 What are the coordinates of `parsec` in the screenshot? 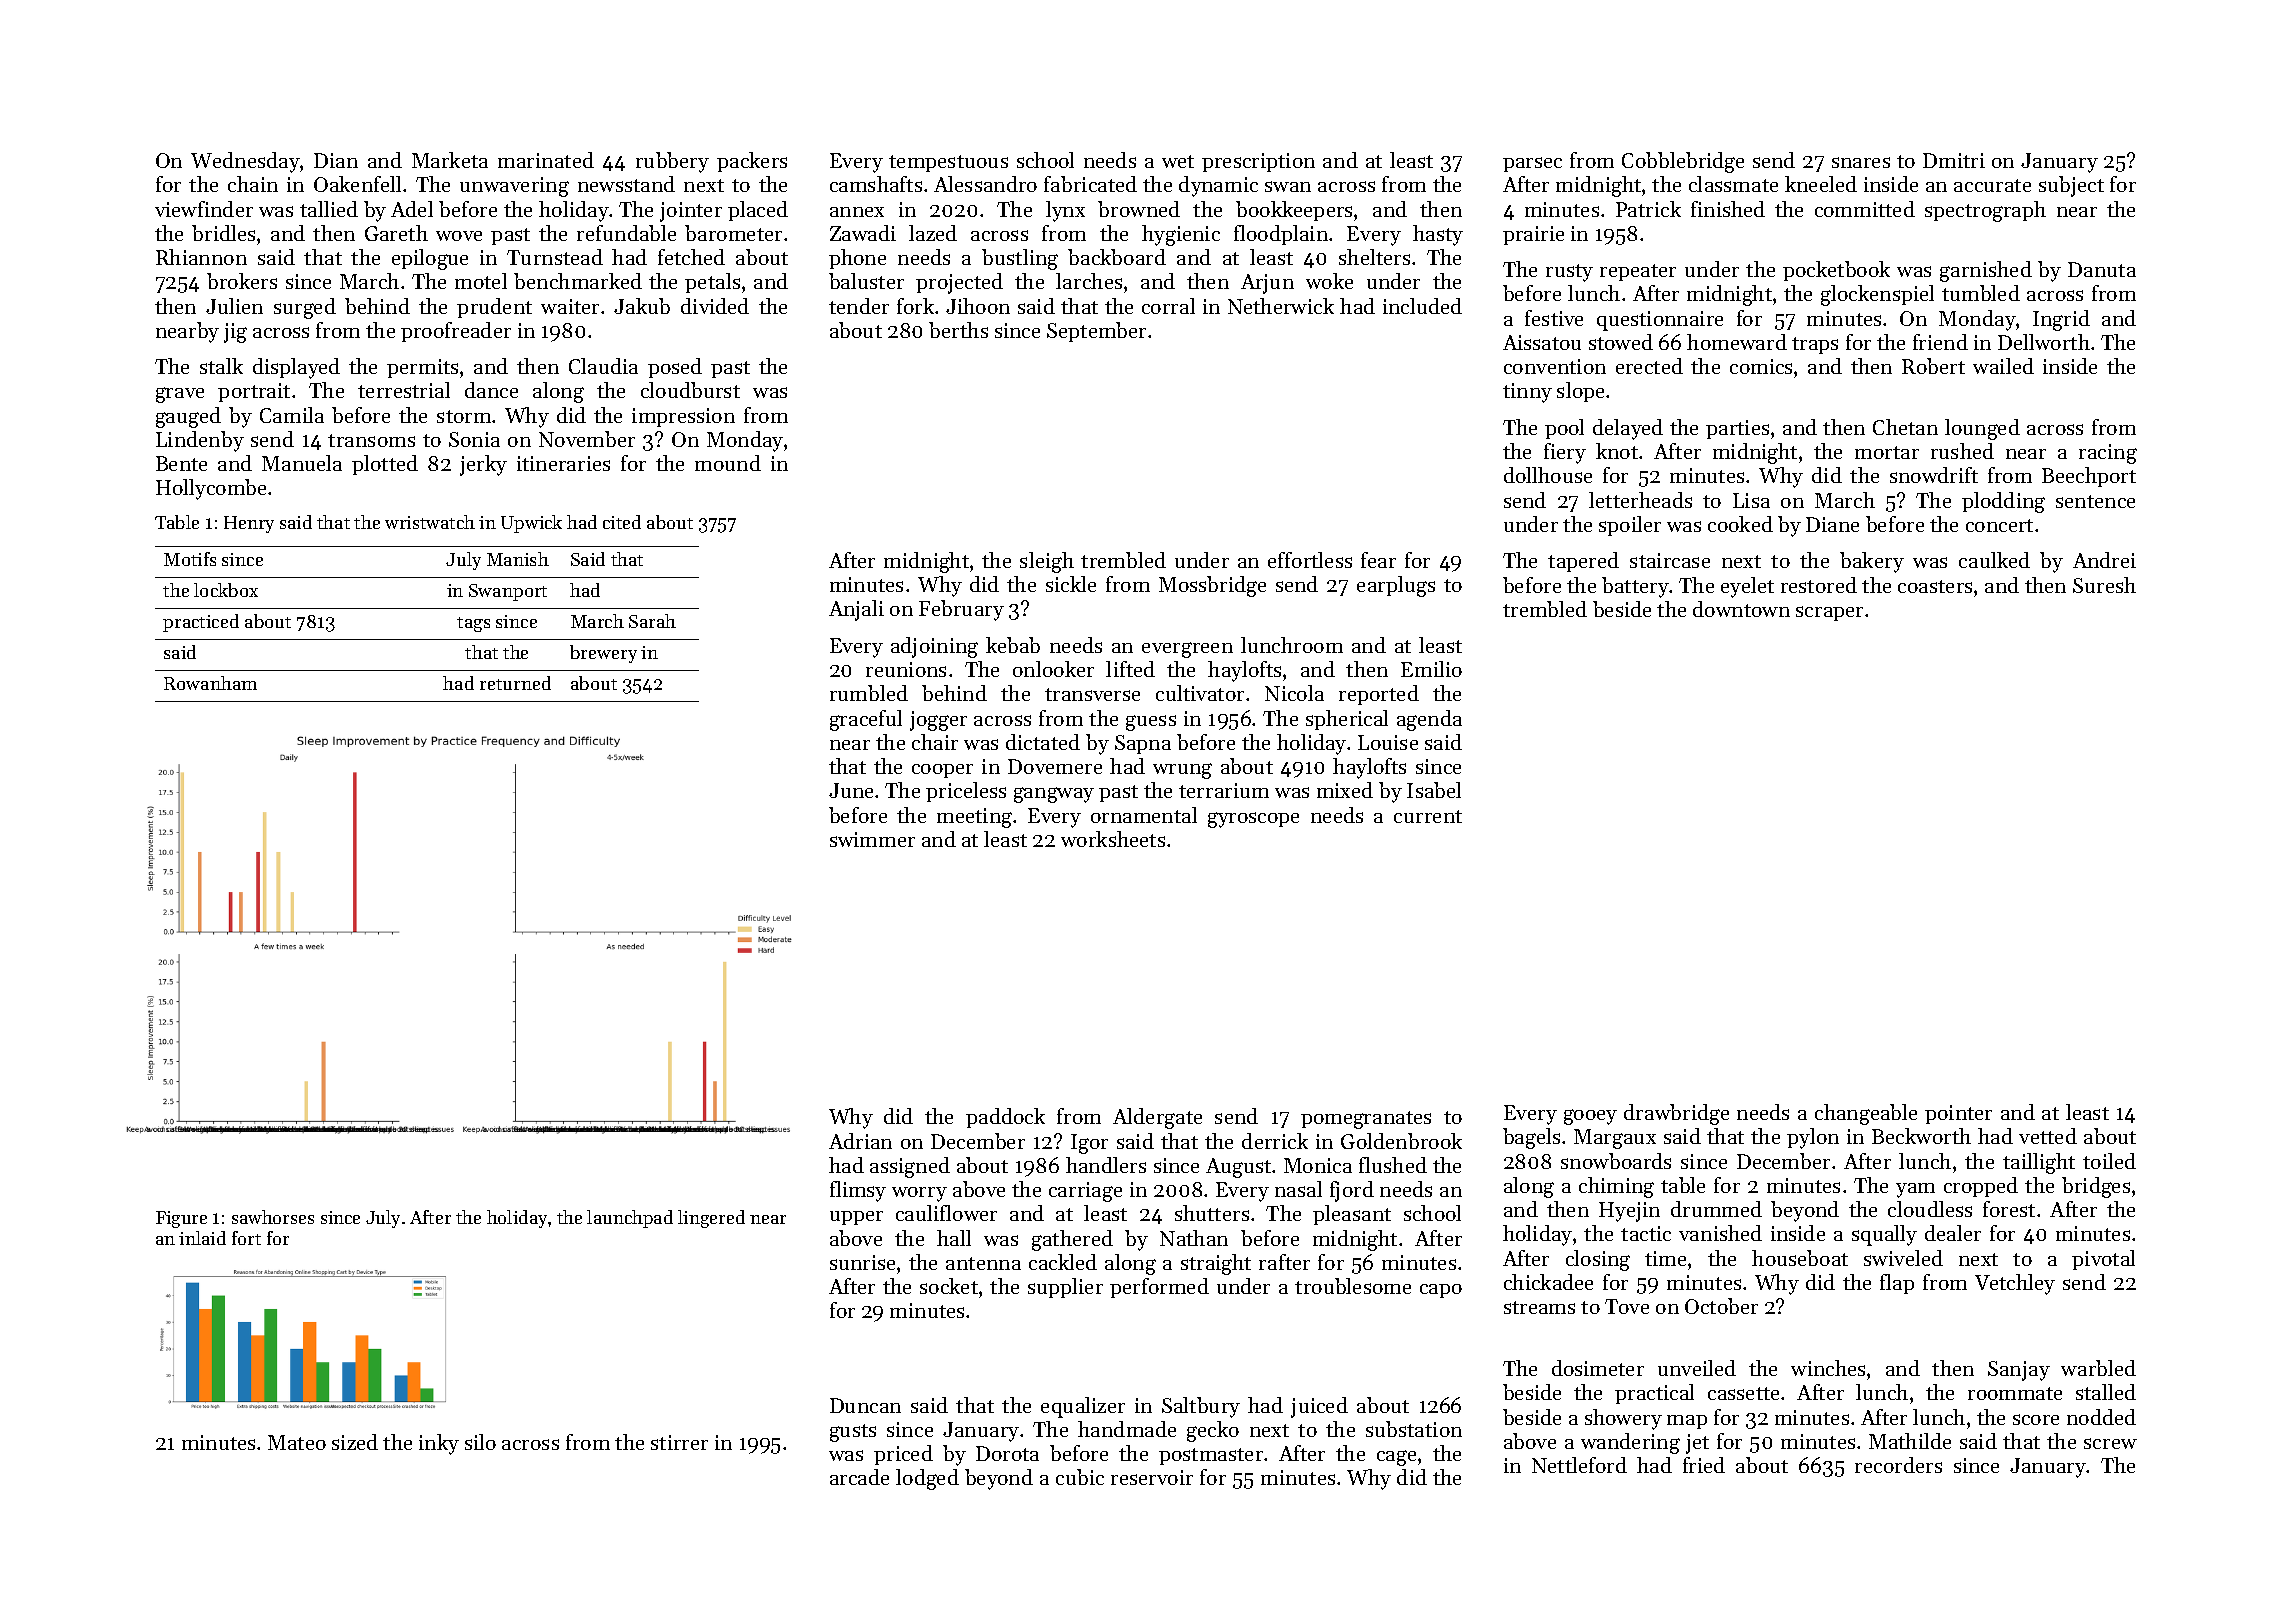 It's located at (1532, 164).
